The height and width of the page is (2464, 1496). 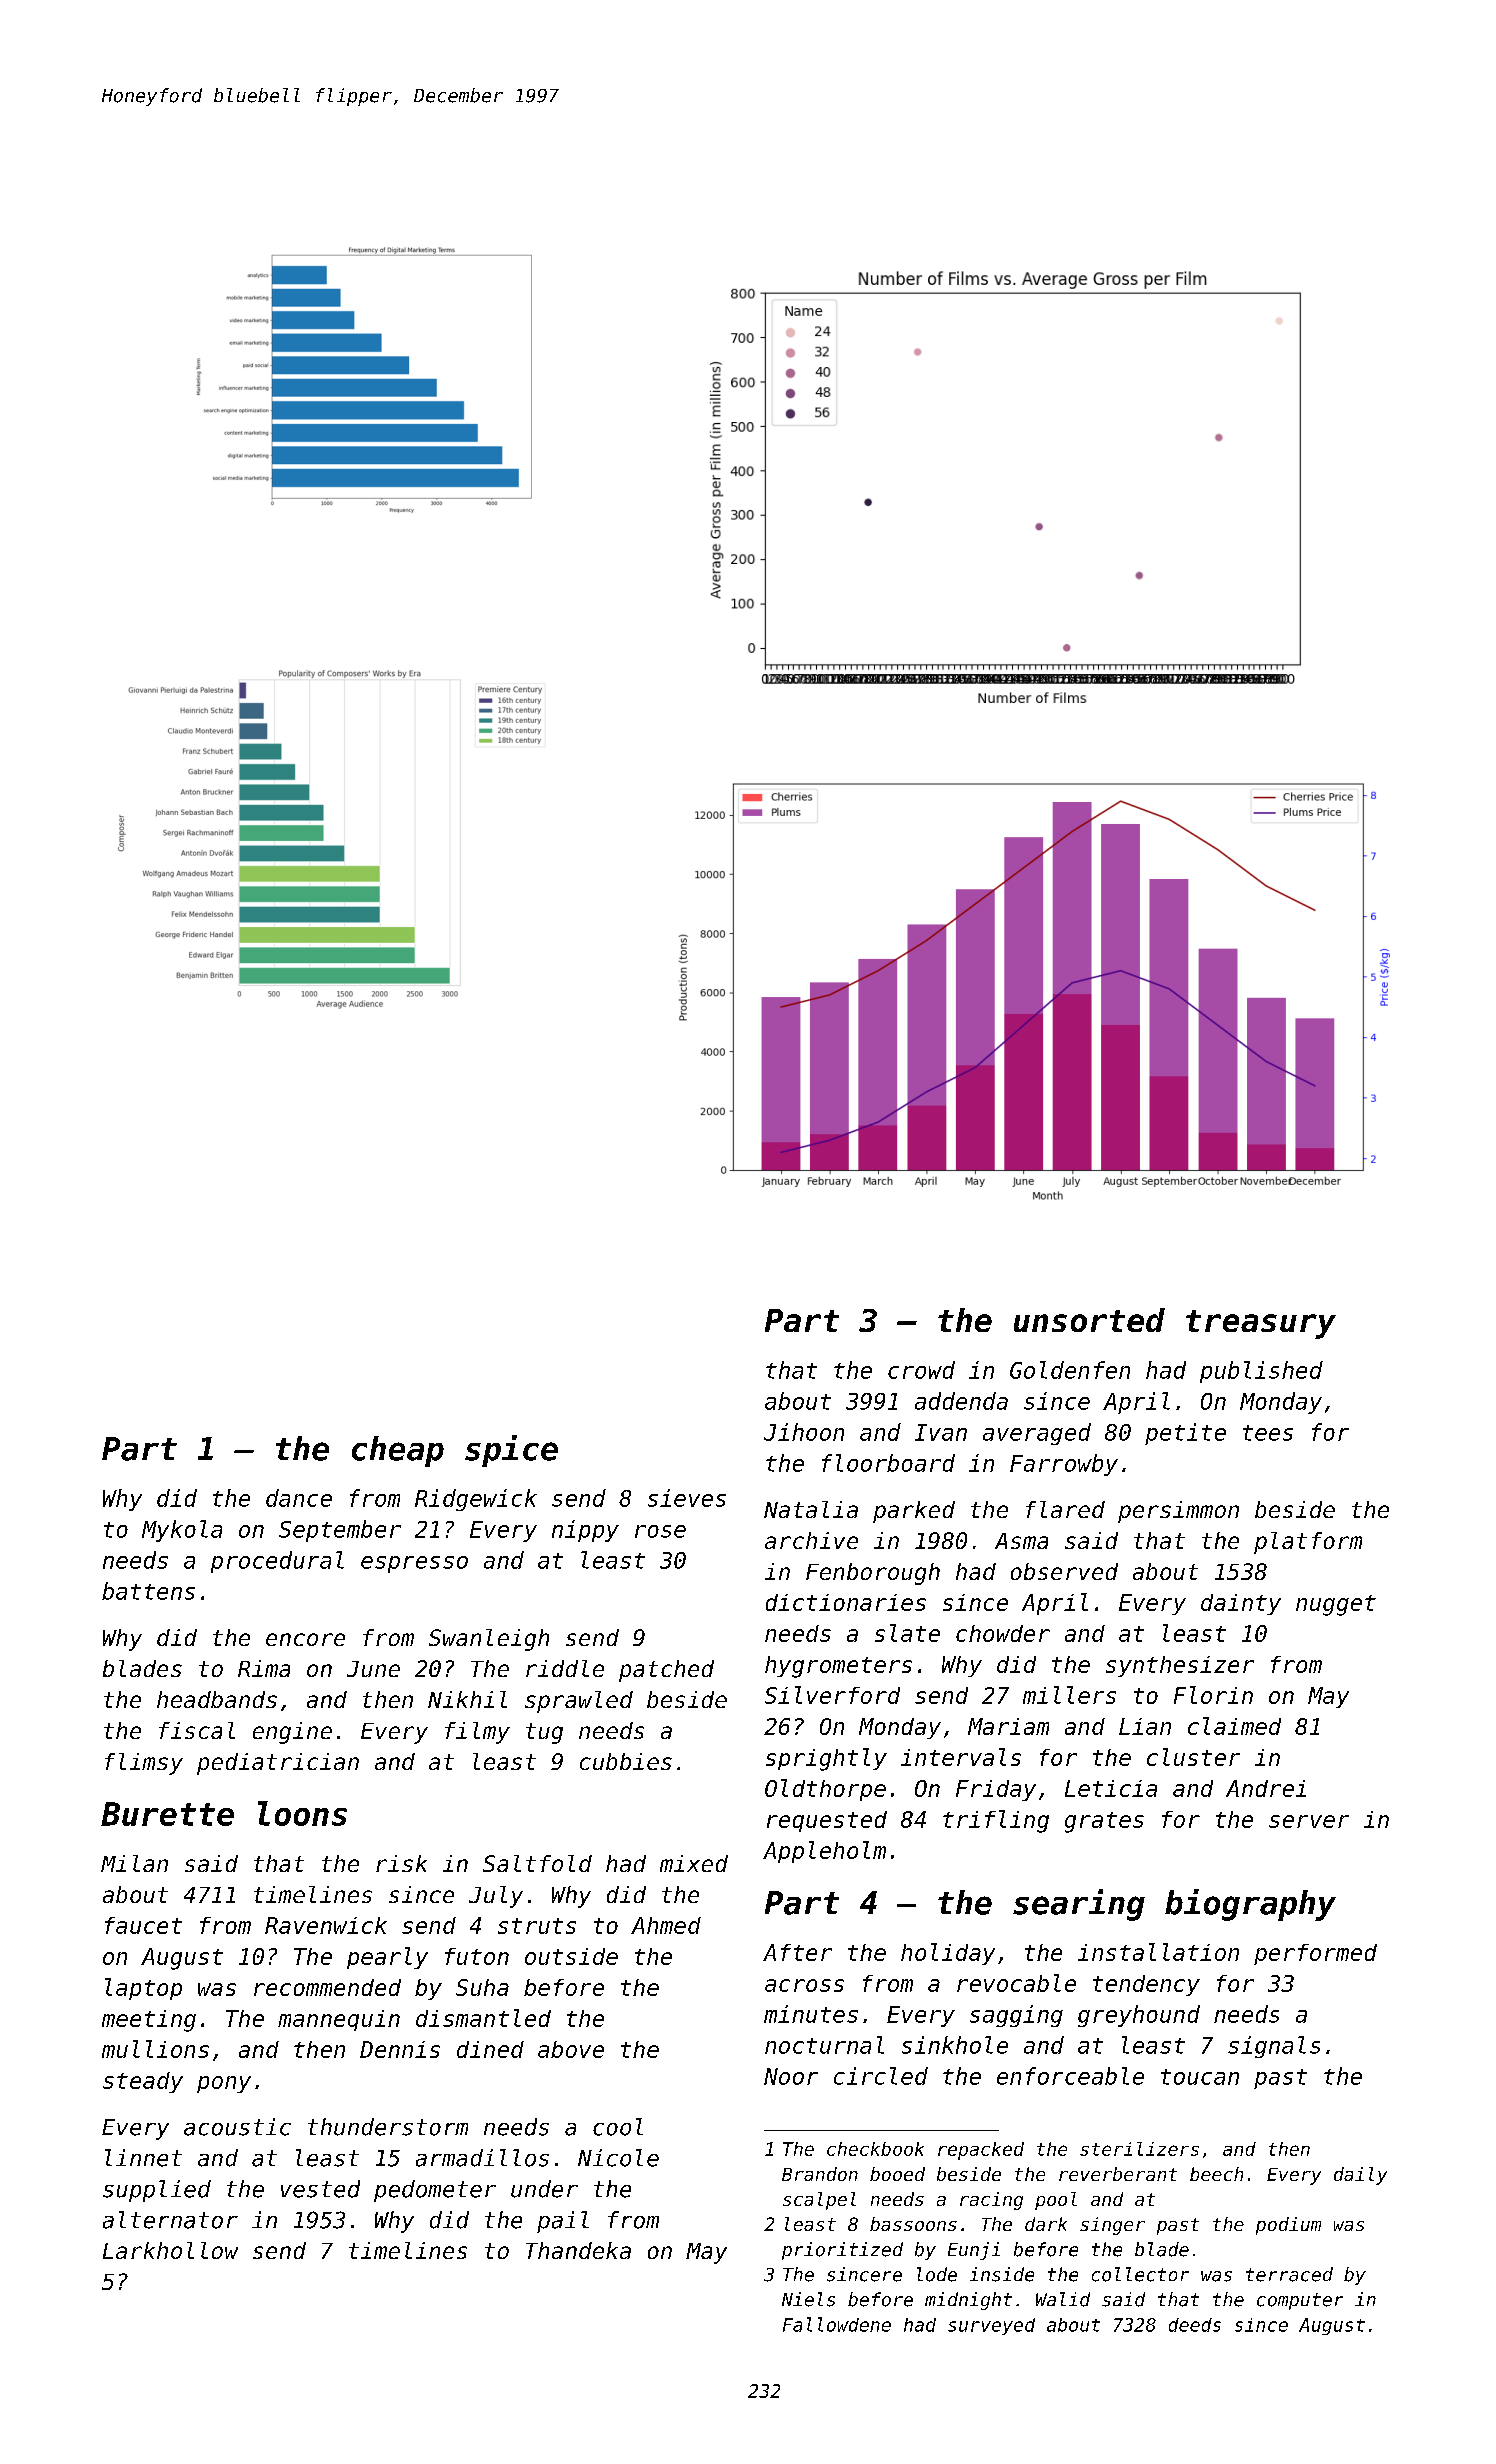 I want to click on struts, so click(x=537, y=1926).
